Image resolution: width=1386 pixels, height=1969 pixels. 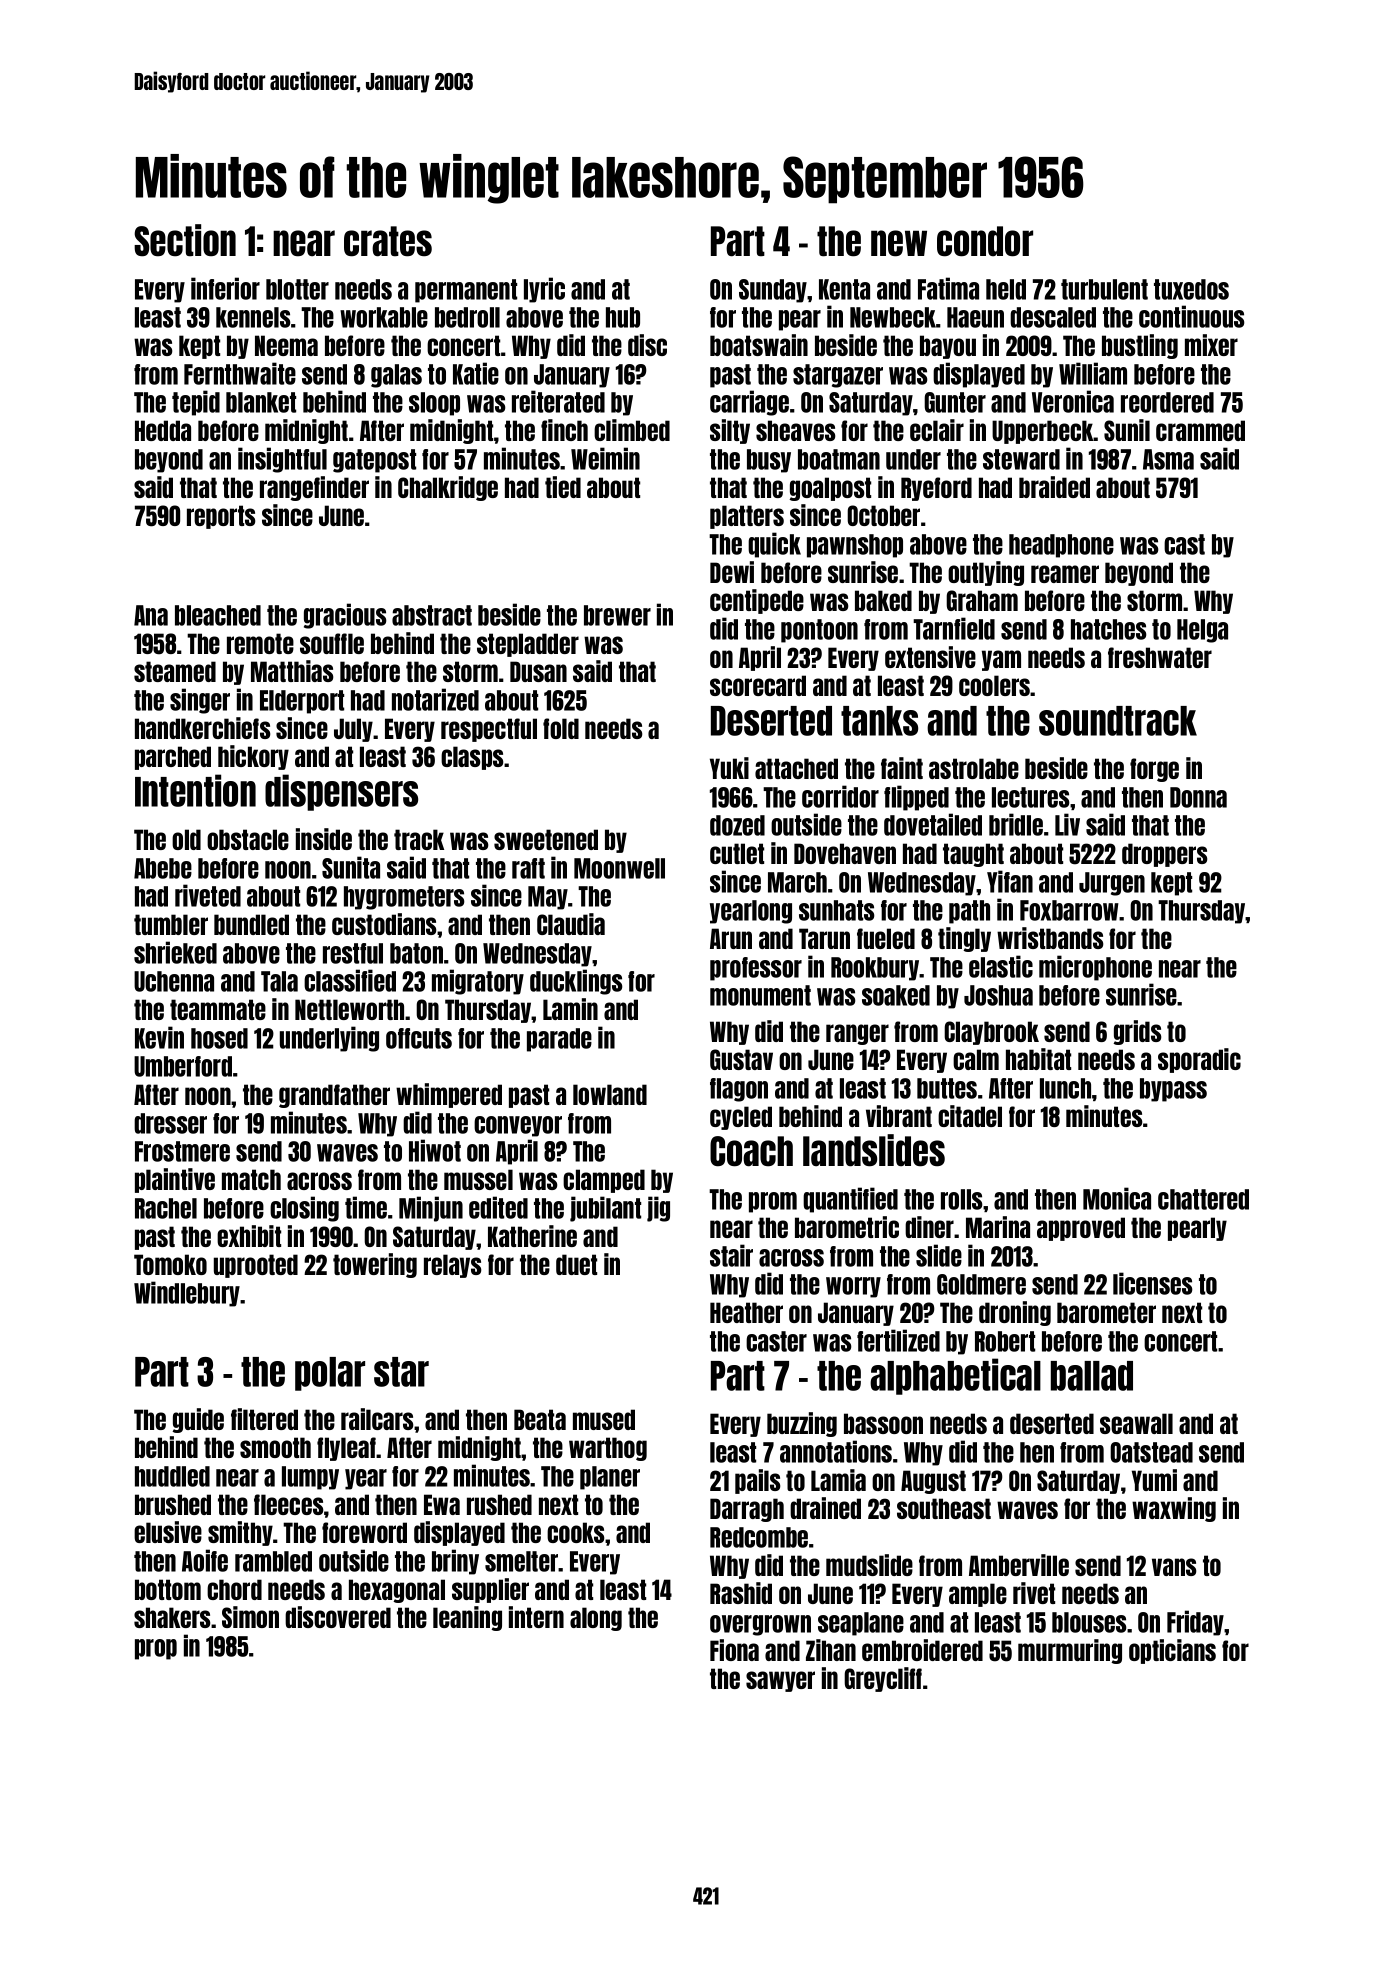 What do you see at coordinates (1053, 317) in the document?
I see `descaled` at bounding box center [1053, 317].
